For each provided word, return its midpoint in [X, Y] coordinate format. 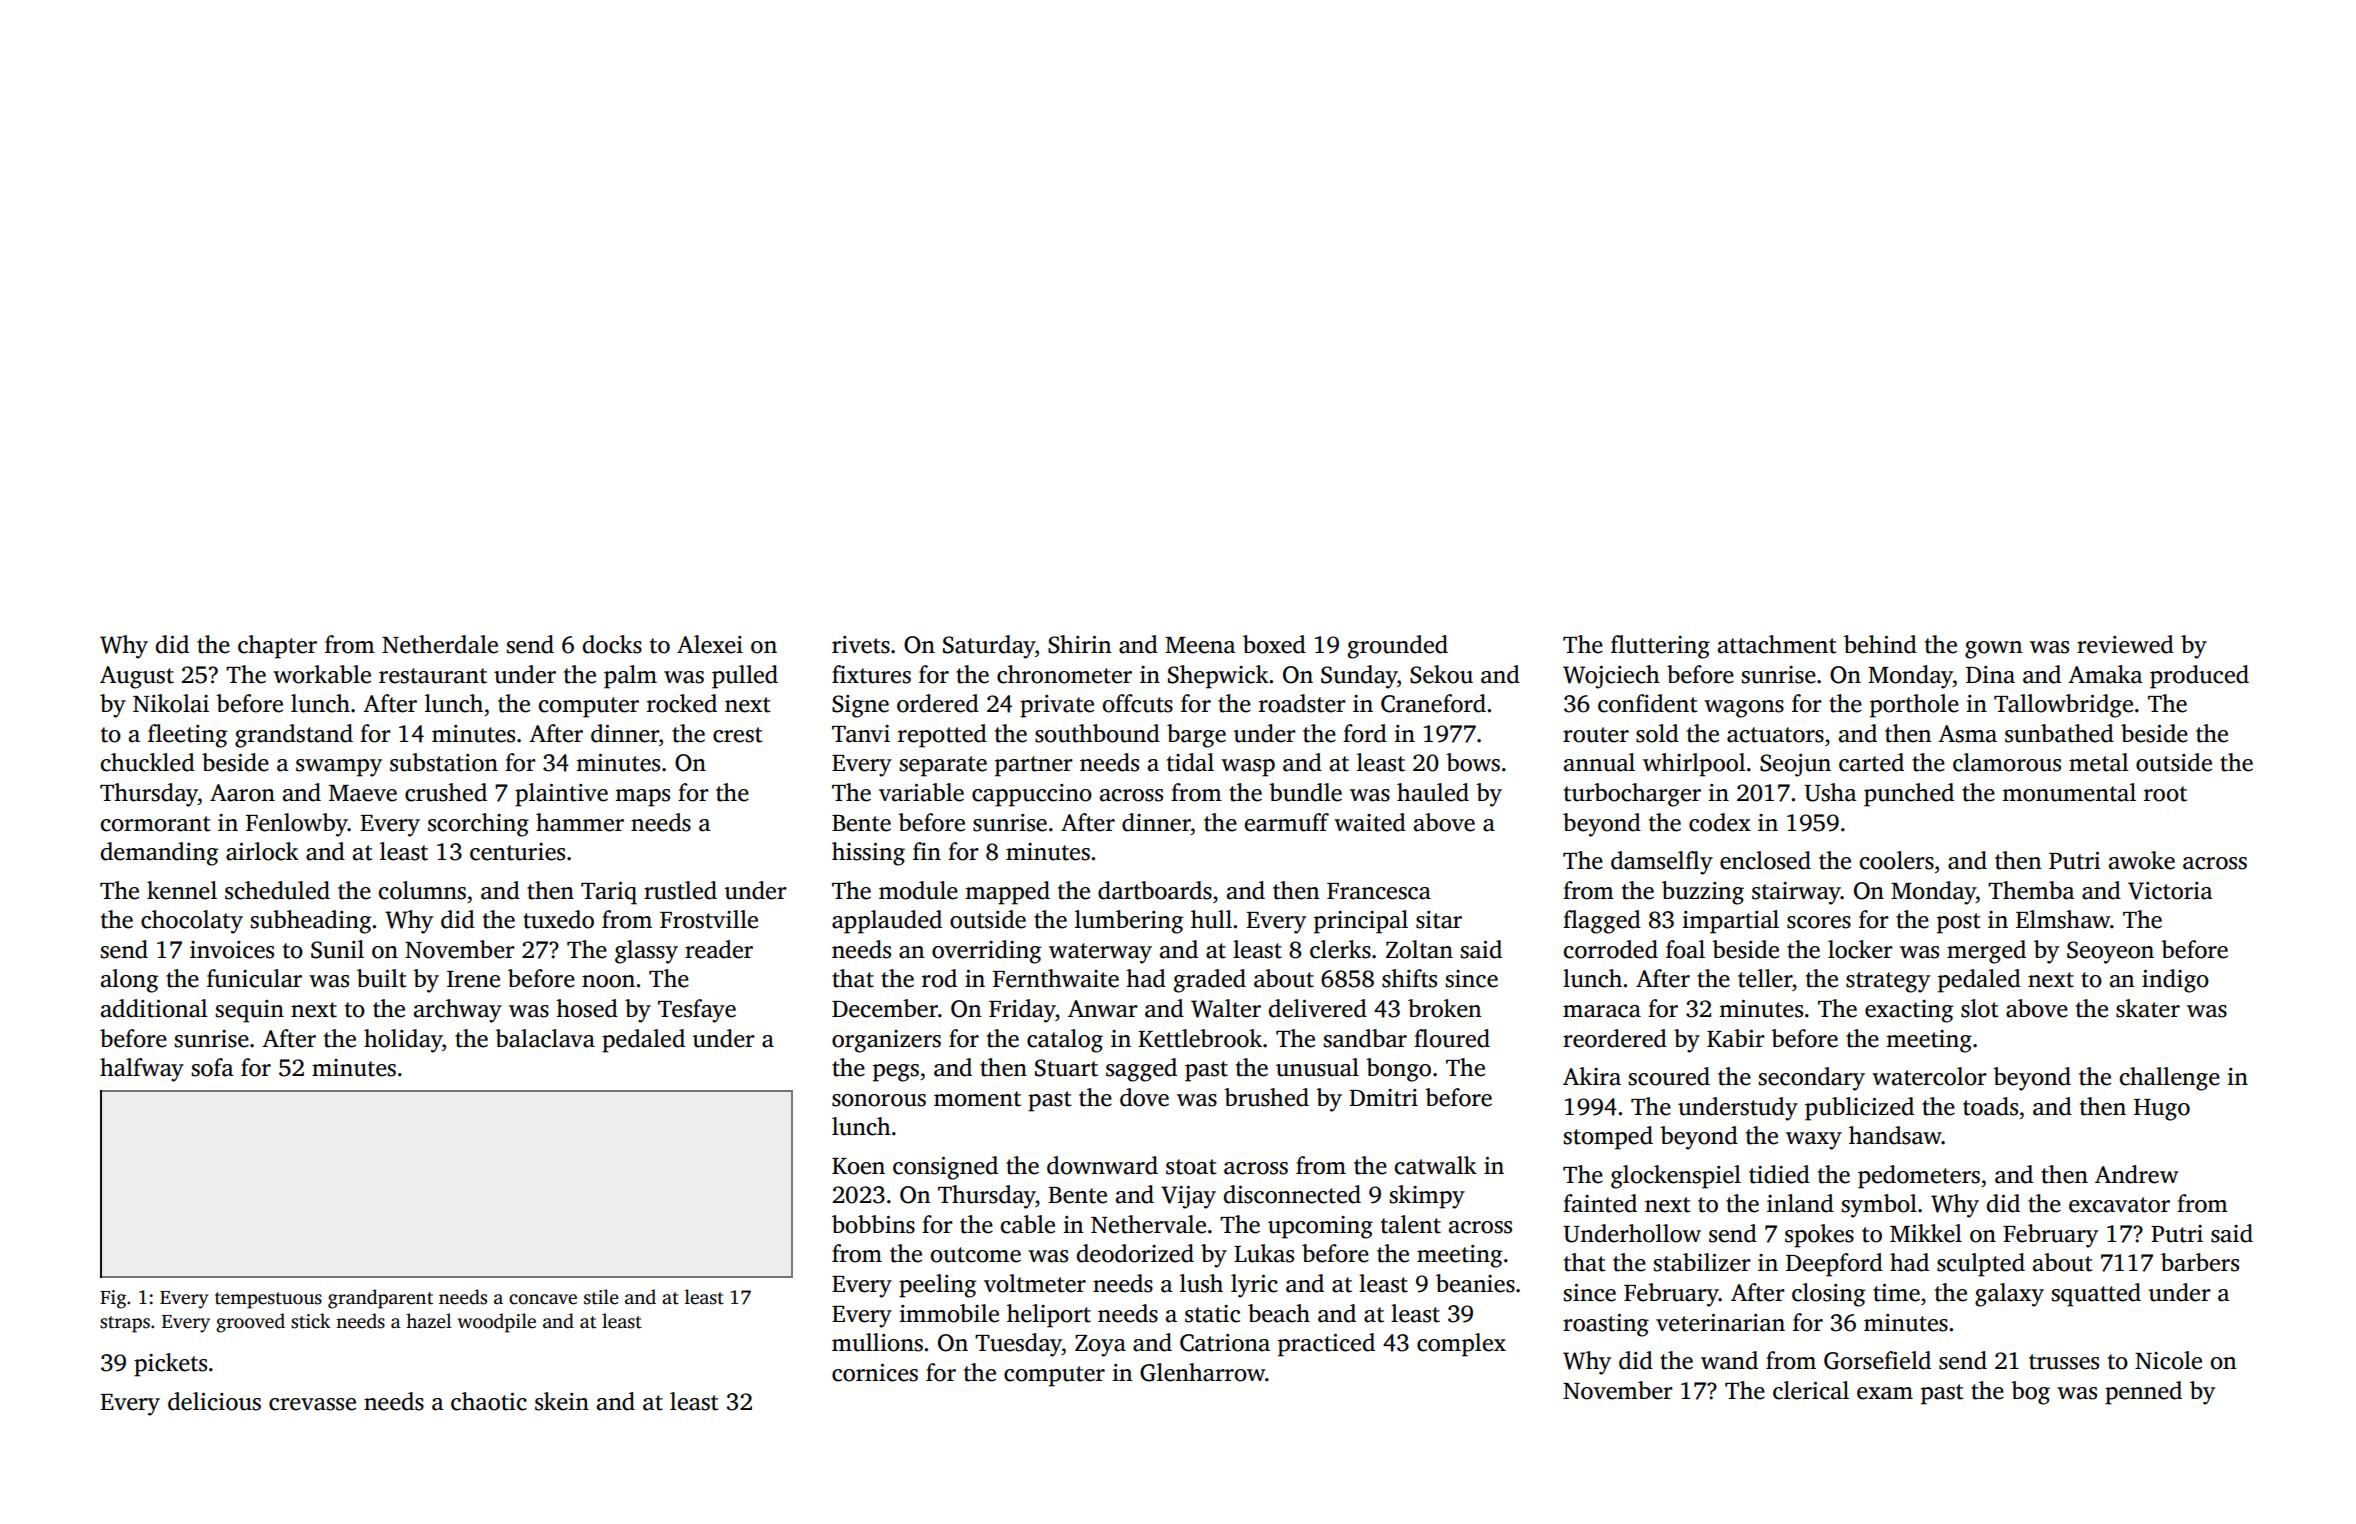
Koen [858, 1166]
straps [125, 1324]
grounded [1398, 647]
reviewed [2125, 644]
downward [1102, 1165]
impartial [1730, 922]
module [918, 890]
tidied [1779, 1174]
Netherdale [440, 644]
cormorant [156, 824]
